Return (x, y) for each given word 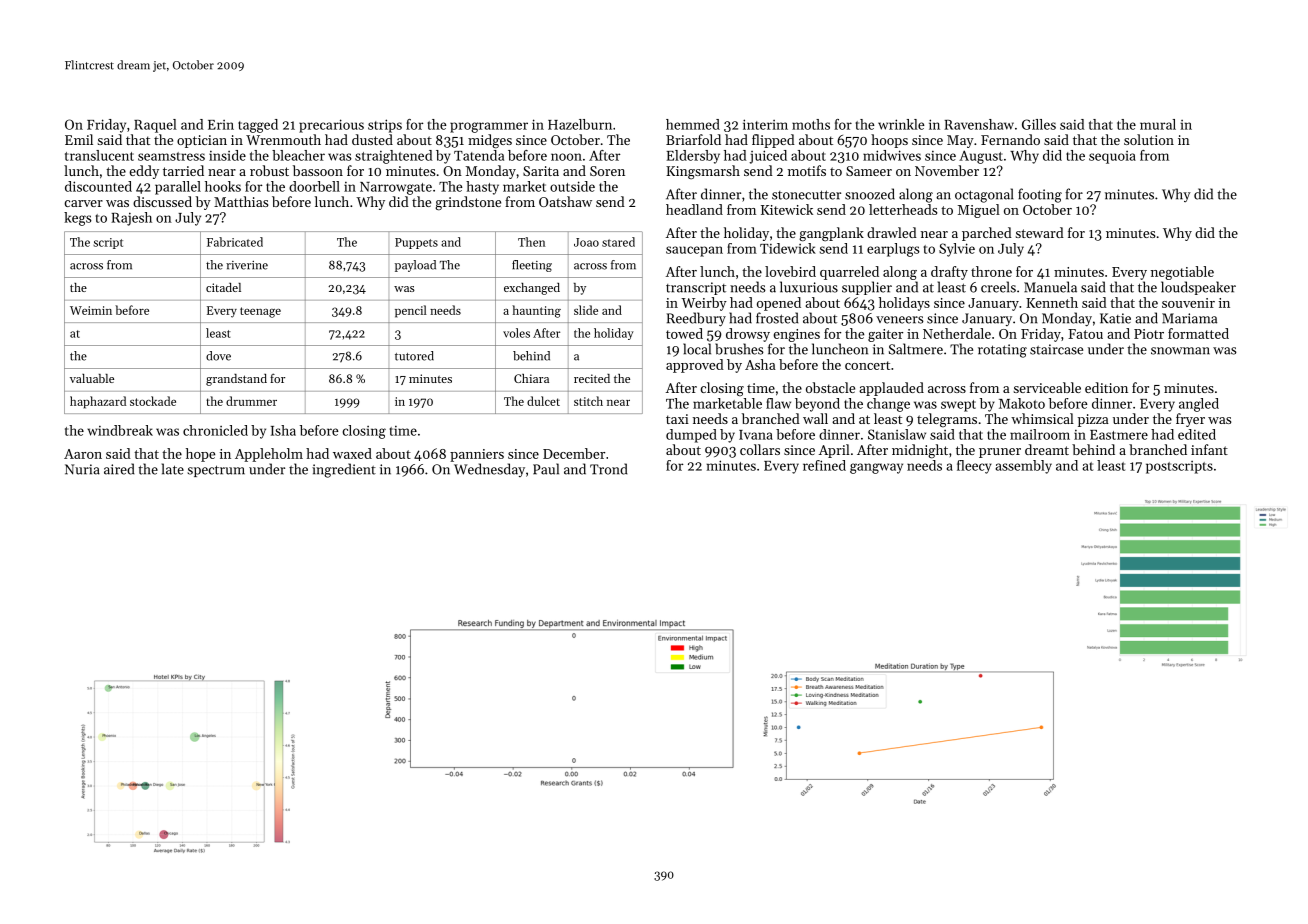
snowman (1180, 351)
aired (119, 469)
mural (1158, 124)
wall (815, 418)
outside (572, 186)
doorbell (314, 186)
